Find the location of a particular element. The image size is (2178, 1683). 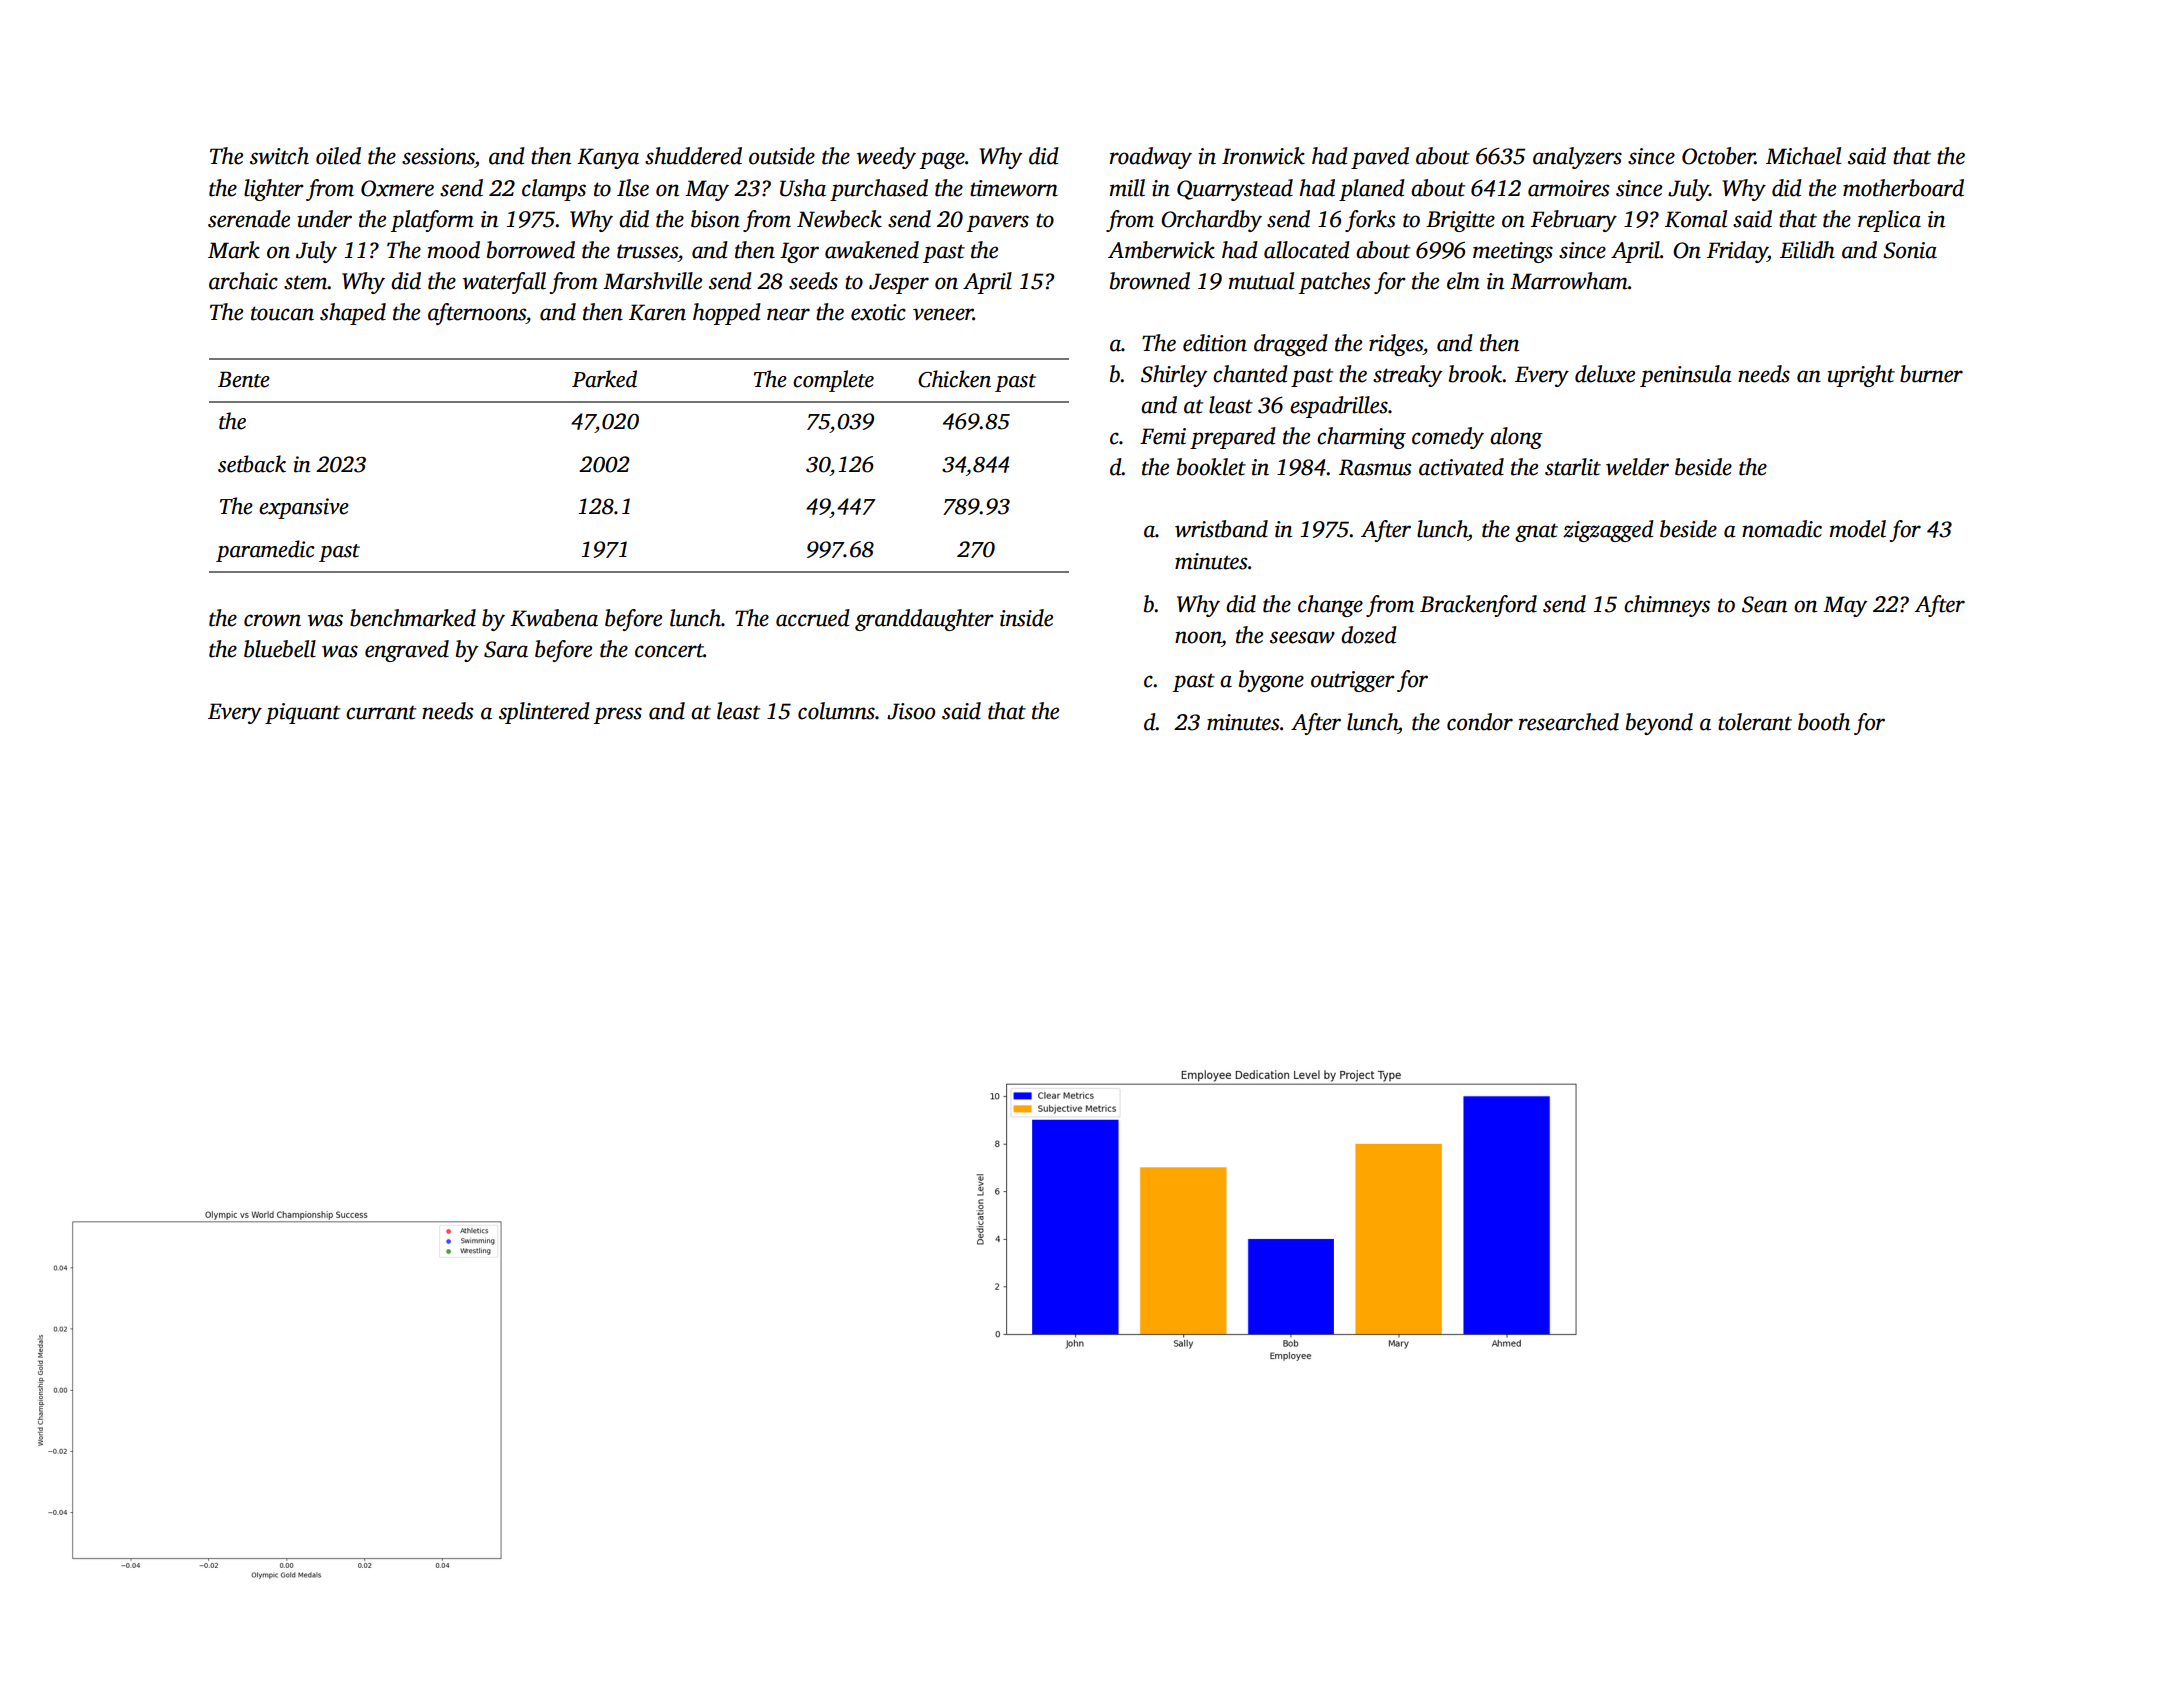

motherboard is located at coordinates (1903, 188).
